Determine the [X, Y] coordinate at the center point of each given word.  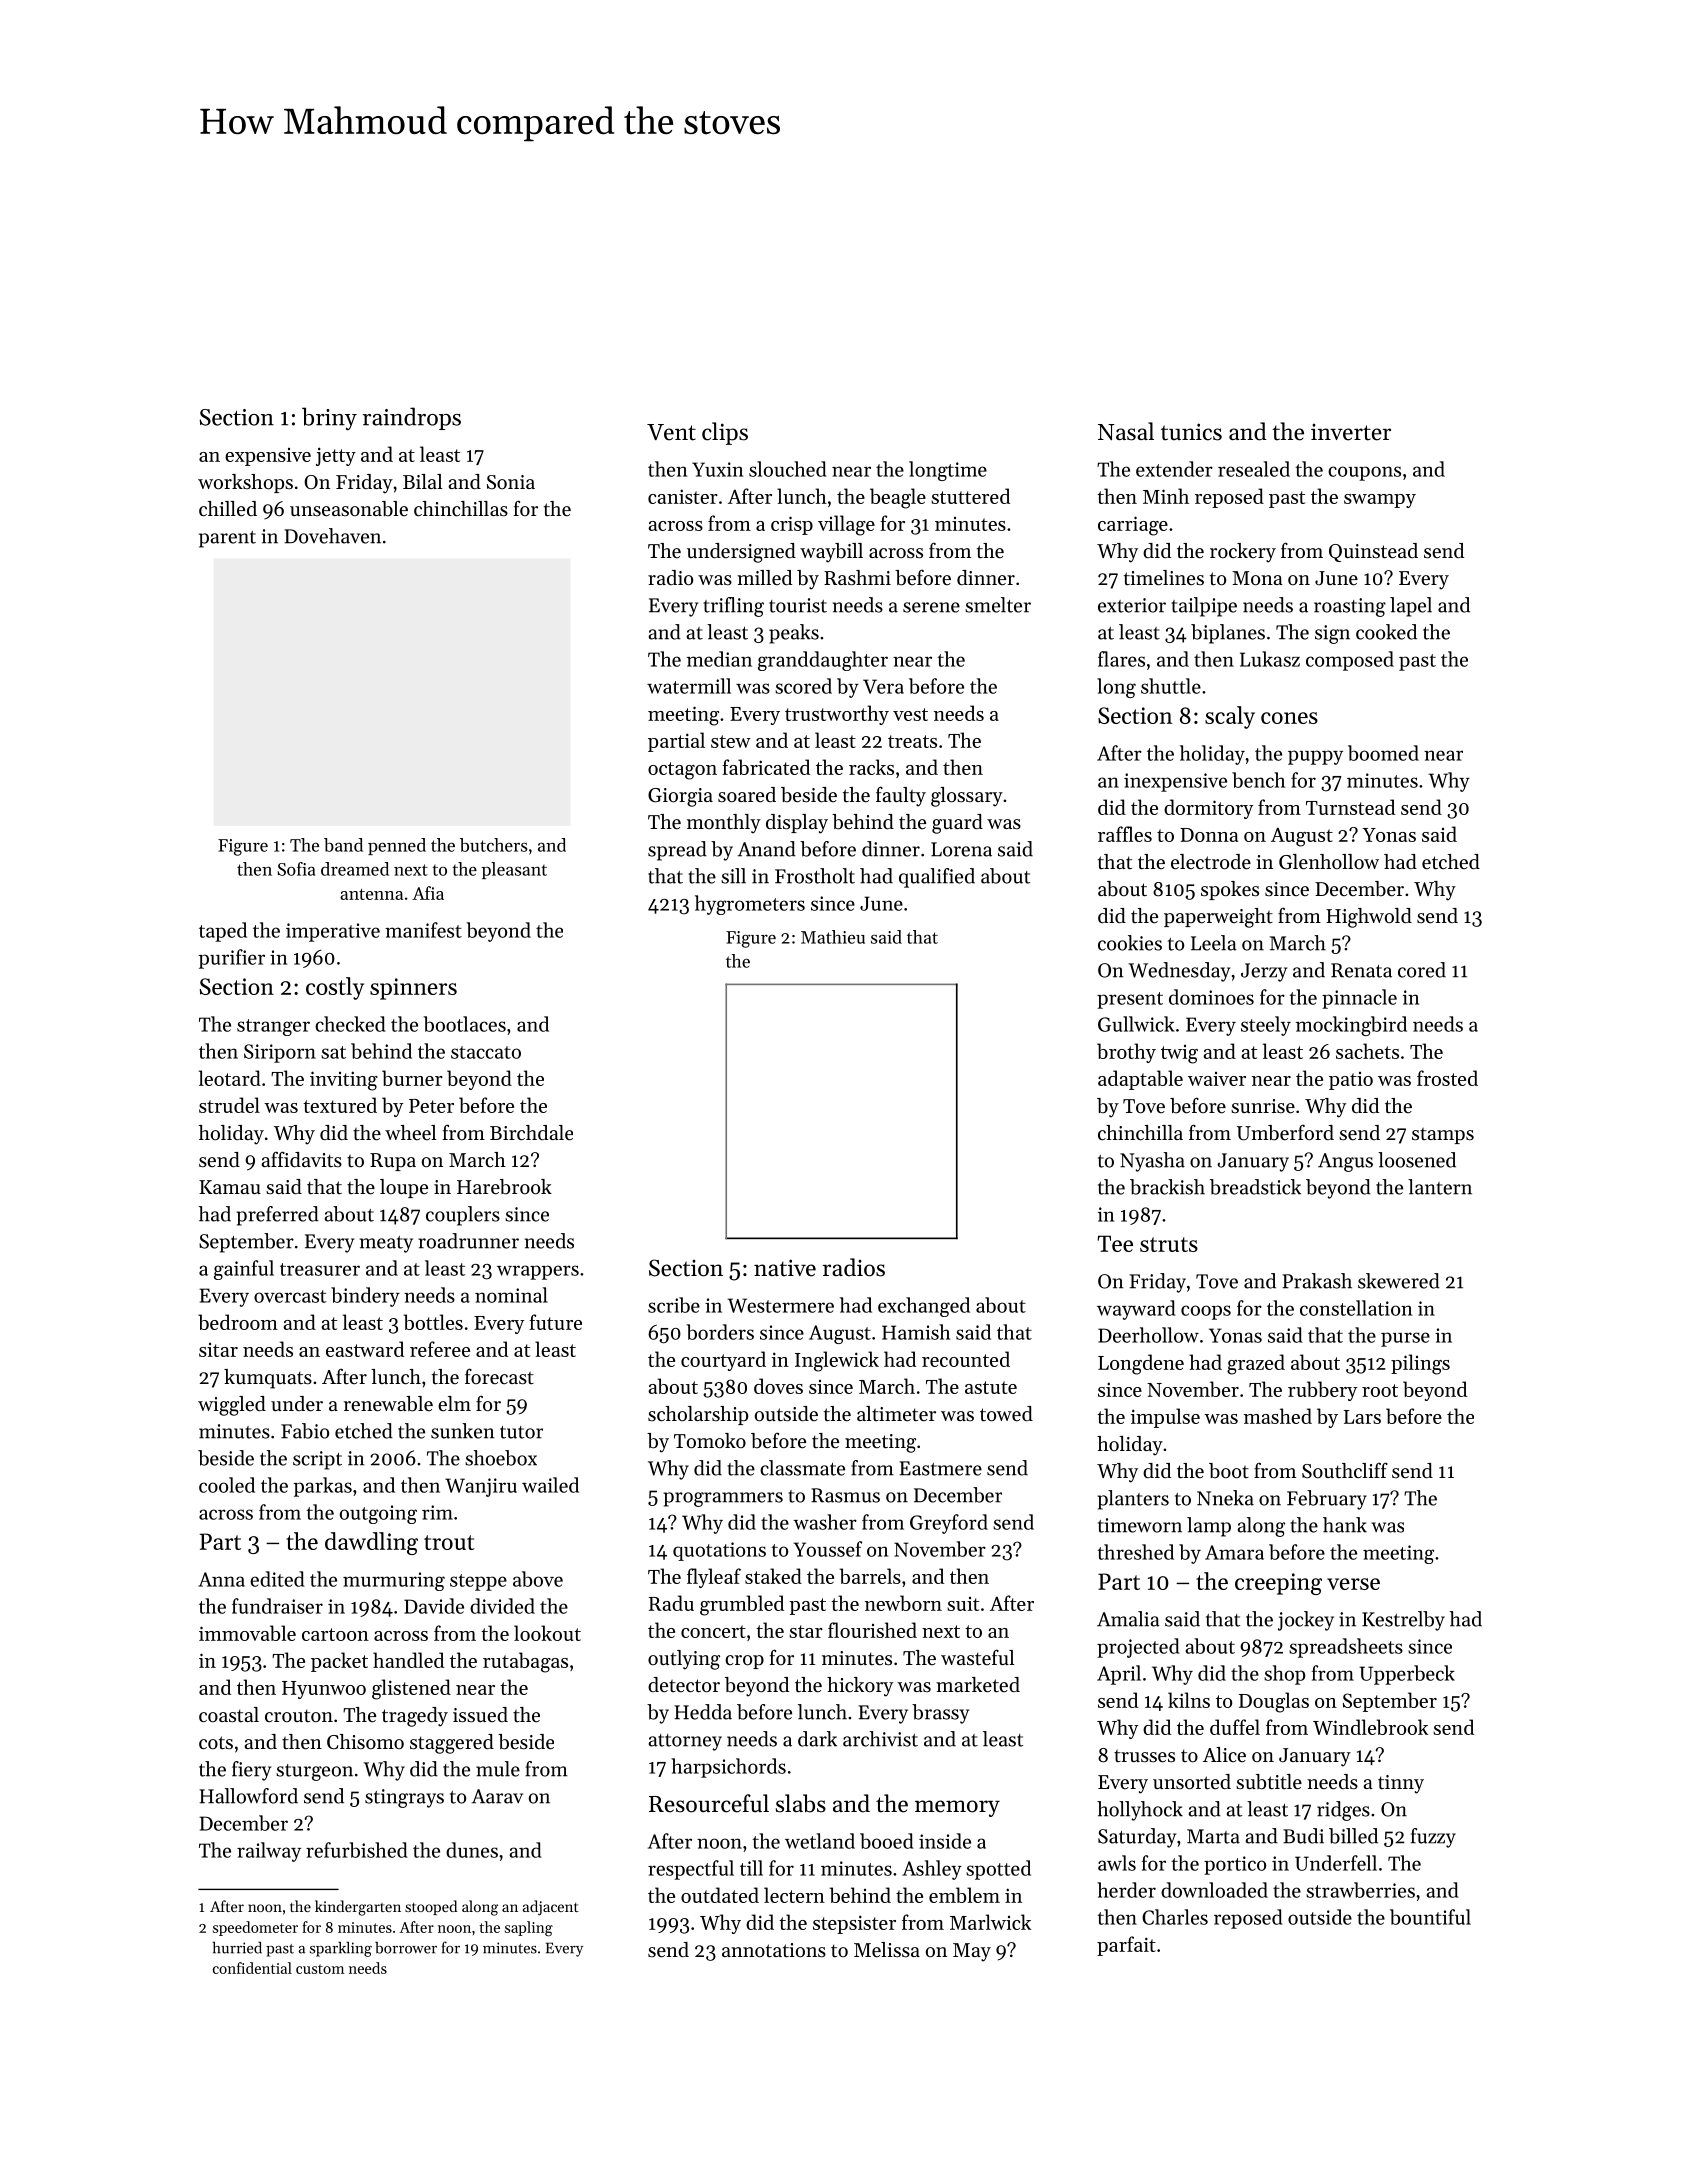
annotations [774, 1950]
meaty [386, 1244]
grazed [1256, 1364]
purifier [232, 959]
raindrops [412, 418]
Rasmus [845, 1495]
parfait [1126, 1946]
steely [1266, 1026]
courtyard [723, 1361]
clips [725, 433]
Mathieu [833, 937]
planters [1133, 1500]
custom [320, 1969]
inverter [1351, 432]
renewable [388, 1404]
